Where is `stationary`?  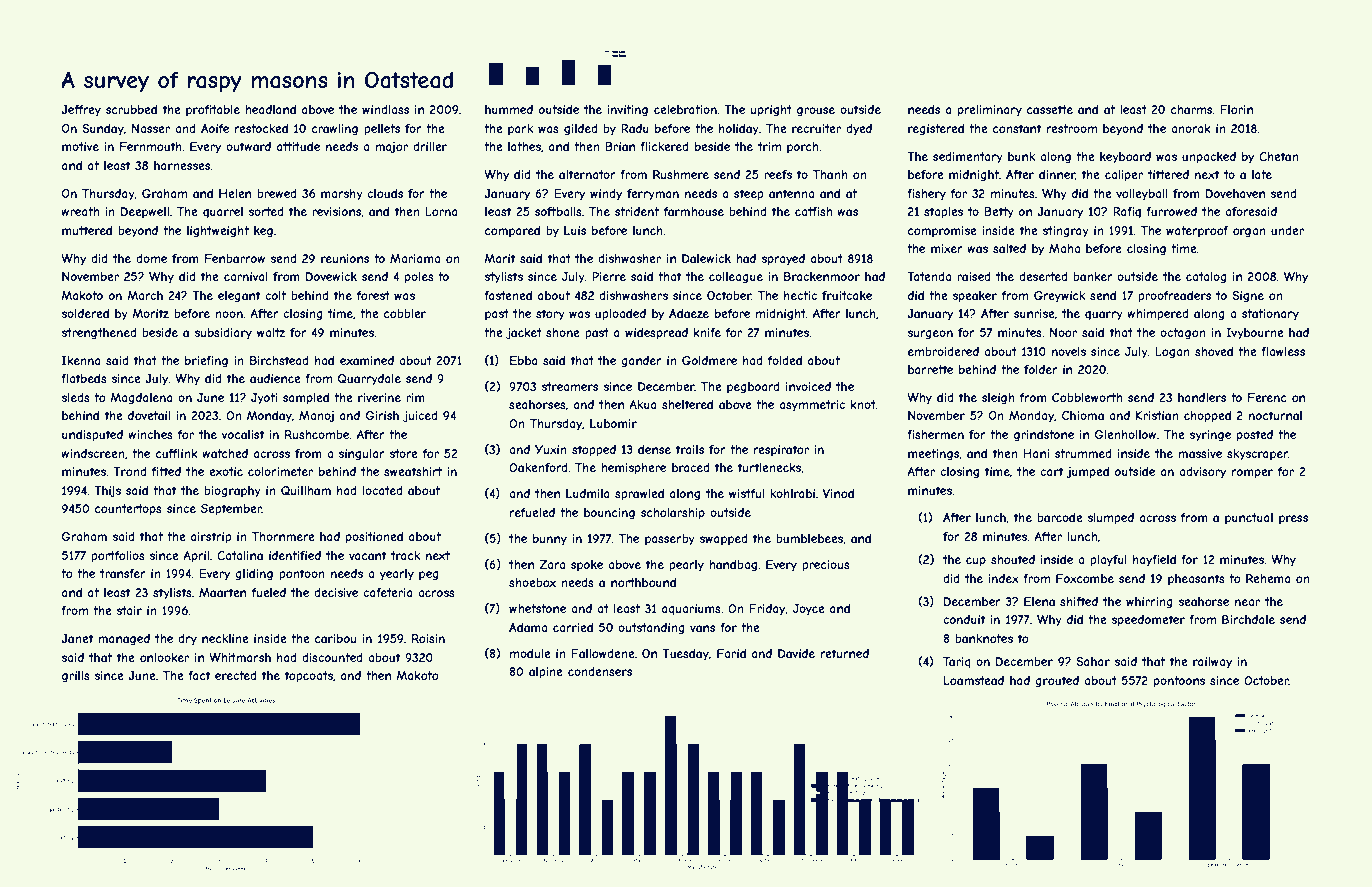 stationary is located at coordinates (1270, 315).
